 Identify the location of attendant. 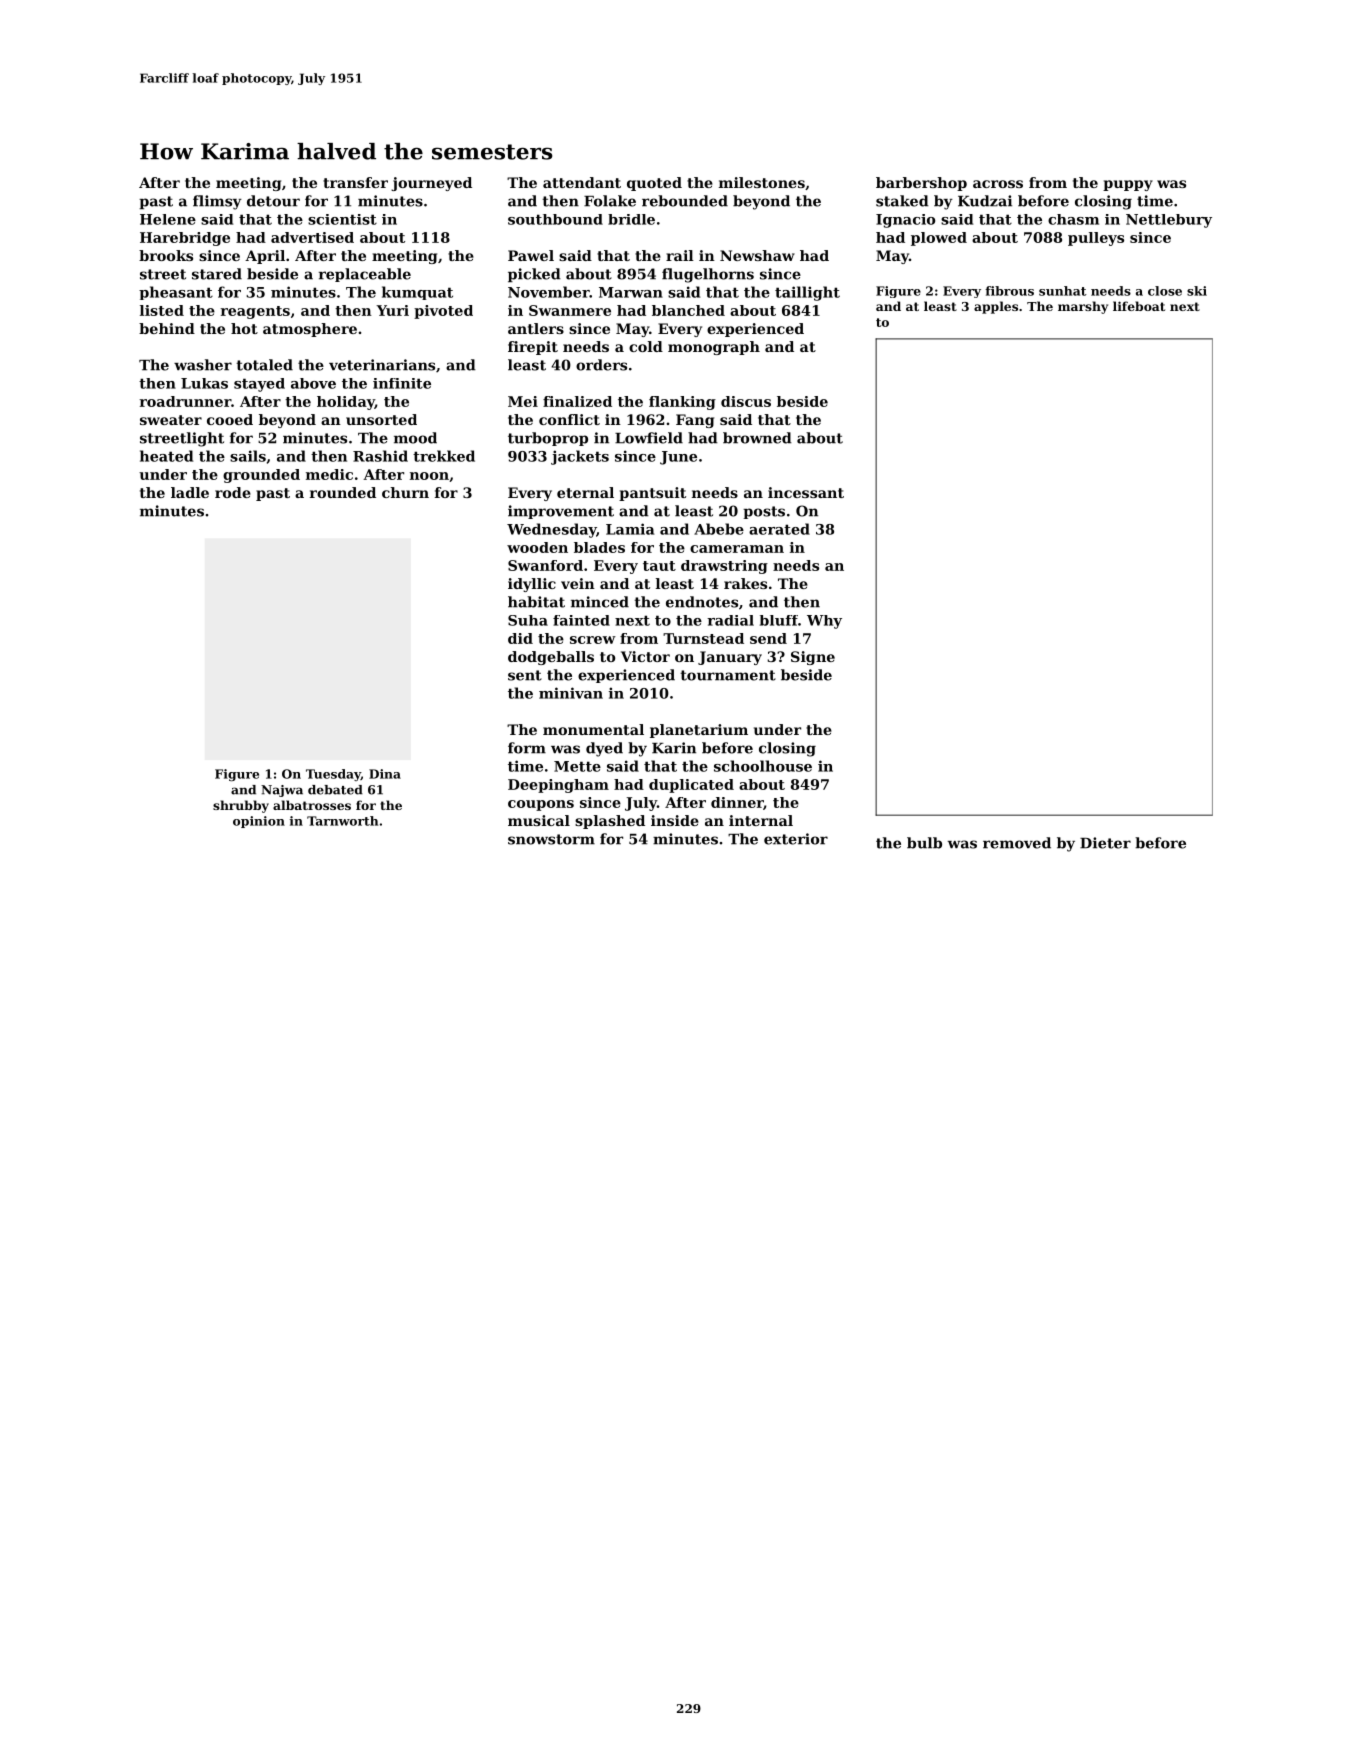
(582, 182).
